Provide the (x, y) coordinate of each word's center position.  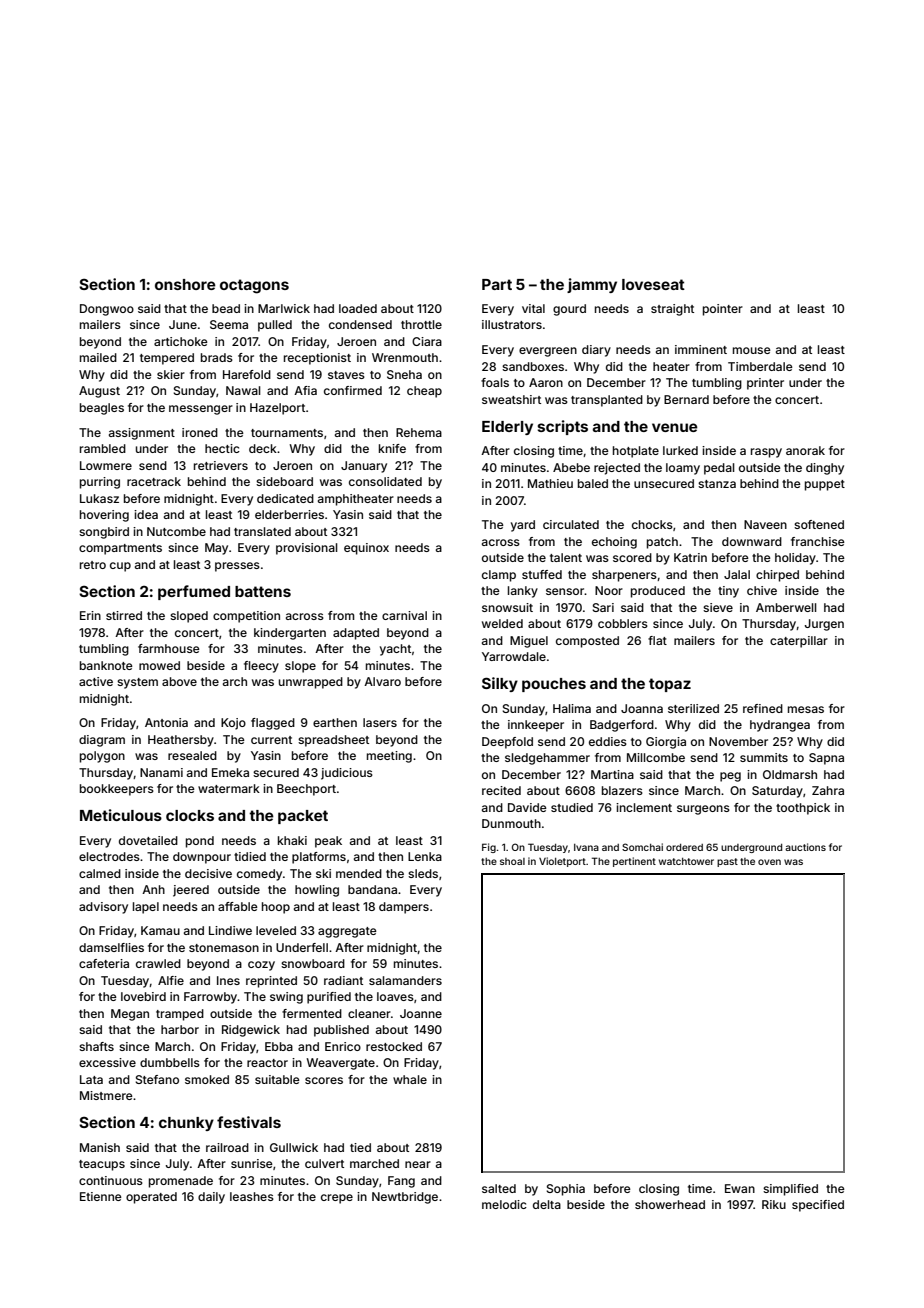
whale (410, 1079)
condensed (360, 324)
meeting (389, 757)
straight (672, 310)
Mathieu (550, 483)
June (183, 324)
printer (765, 384)
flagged (273, 724)
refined (763, 708)
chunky (186, 1124)
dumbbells (170, 1062)
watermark (229, 788)
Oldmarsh (790, 774)
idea (146, 514)
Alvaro (382, 681)
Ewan (740, 1188)
